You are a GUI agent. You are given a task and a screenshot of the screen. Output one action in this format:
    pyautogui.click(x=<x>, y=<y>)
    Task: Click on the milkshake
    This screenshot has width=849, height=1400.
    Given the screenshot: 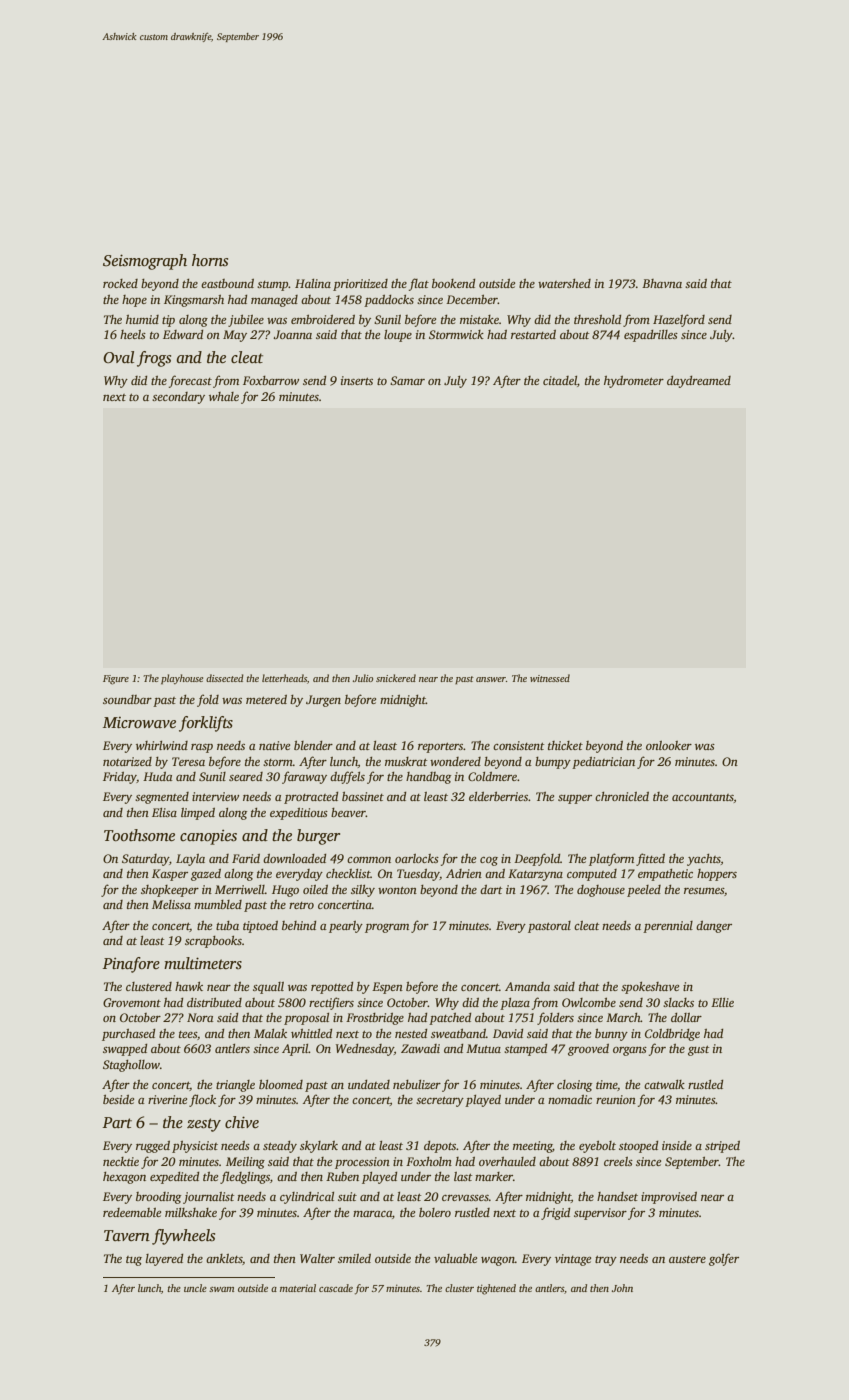 What is the action you would take?
    pyautogui.click(x=191, y=1212)
